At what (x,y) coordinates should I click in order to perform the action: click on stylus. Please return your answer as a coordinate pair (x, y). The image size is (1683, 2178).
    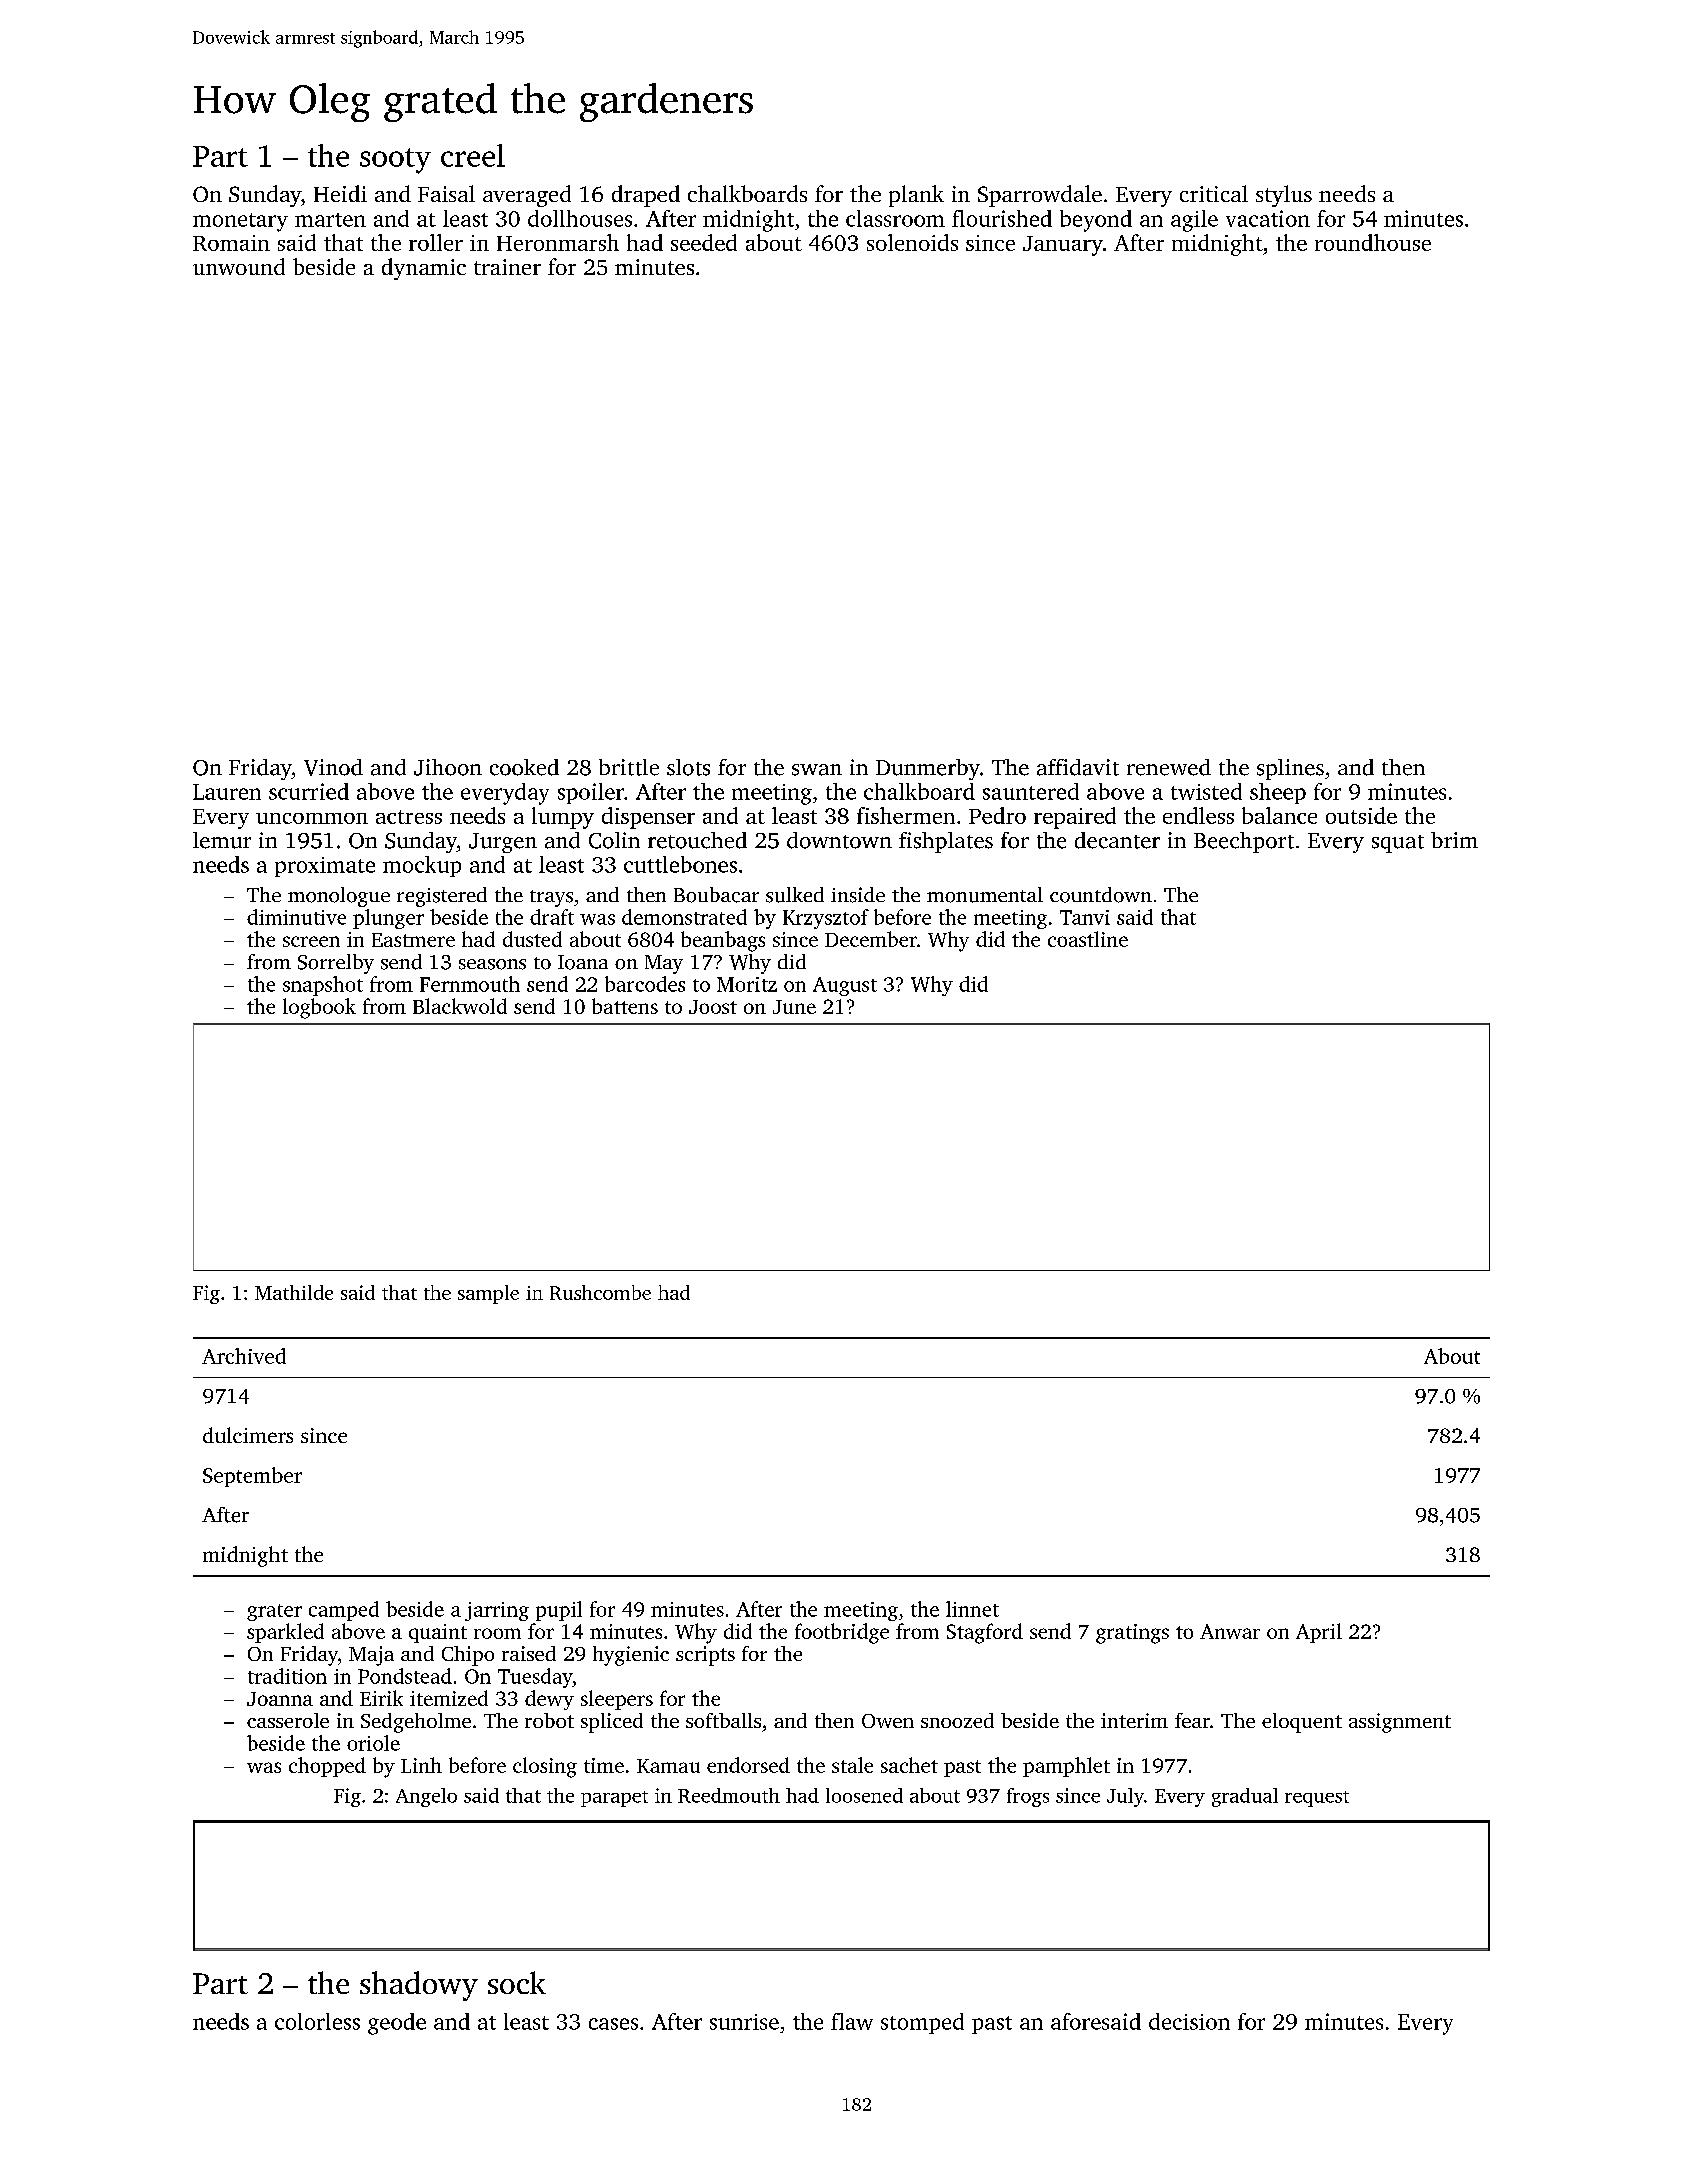
    Looking at the image, I should click on (1284, 196).
